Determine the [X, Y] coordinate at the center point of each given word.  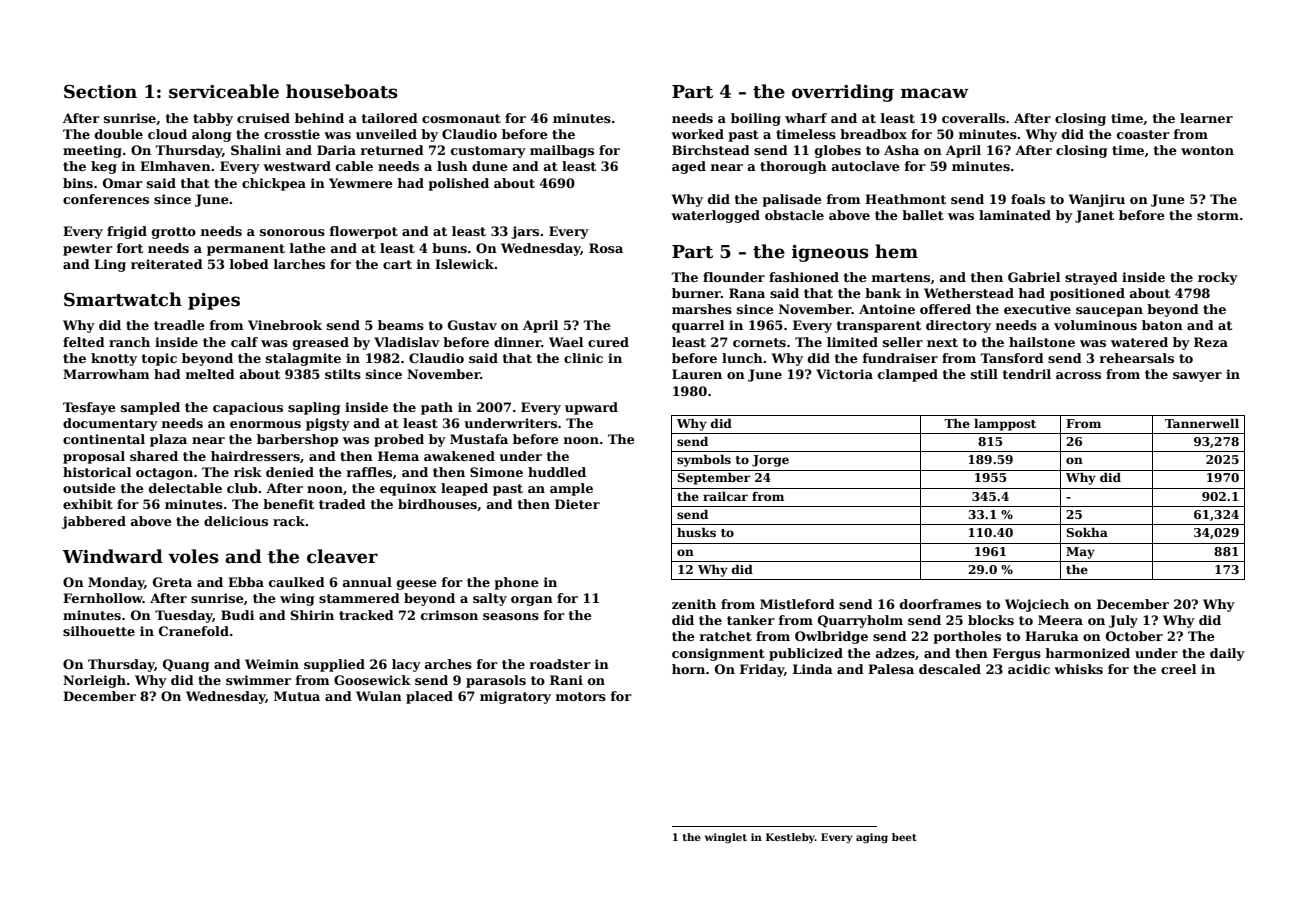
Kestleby [790, 838]
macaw [935, 93]
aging [872, 838]
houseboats [342, 91]
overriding [843, 93]
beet [904, 837]
